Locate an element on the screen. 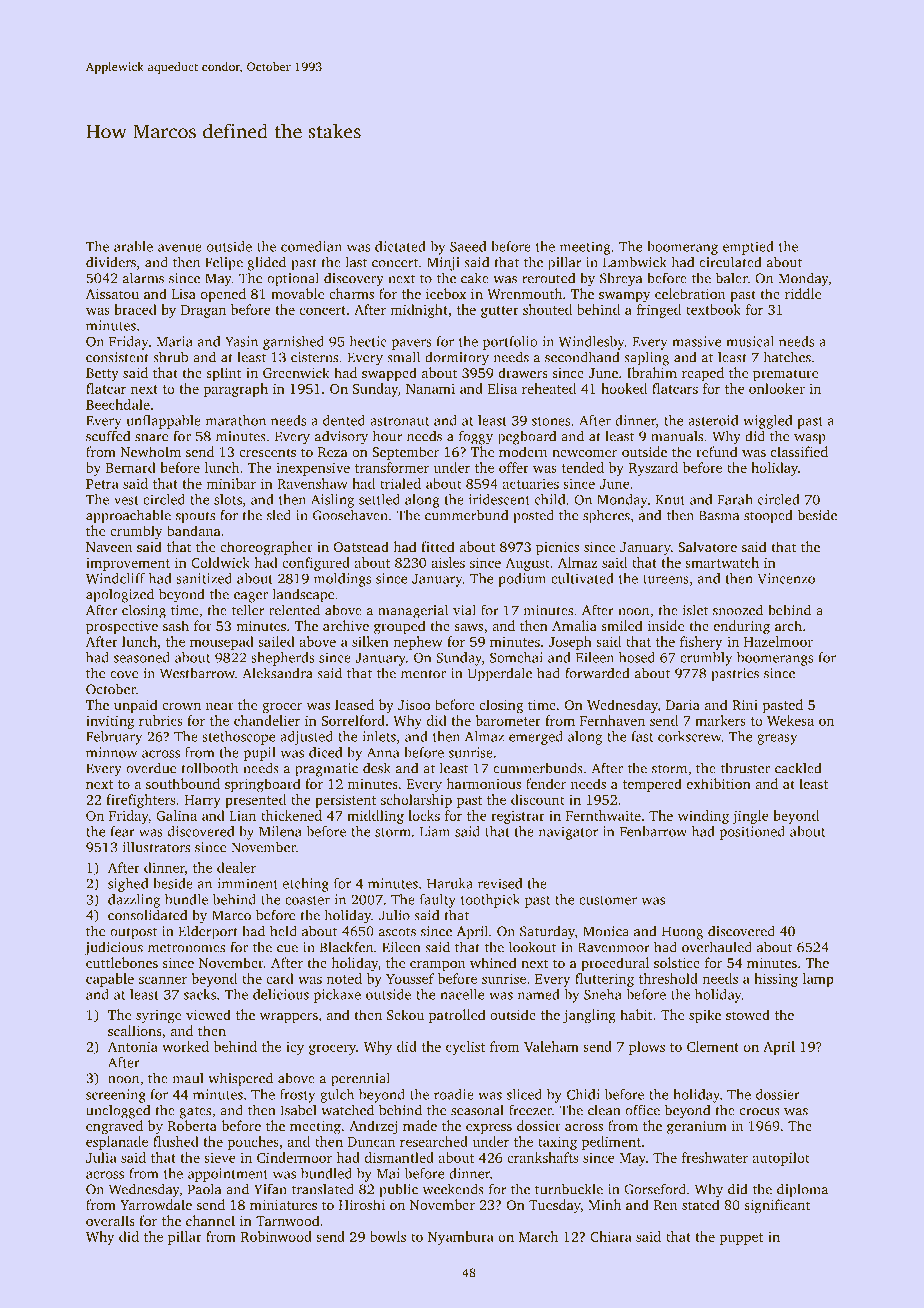  jangling is located at coordinates (589, 1016).
